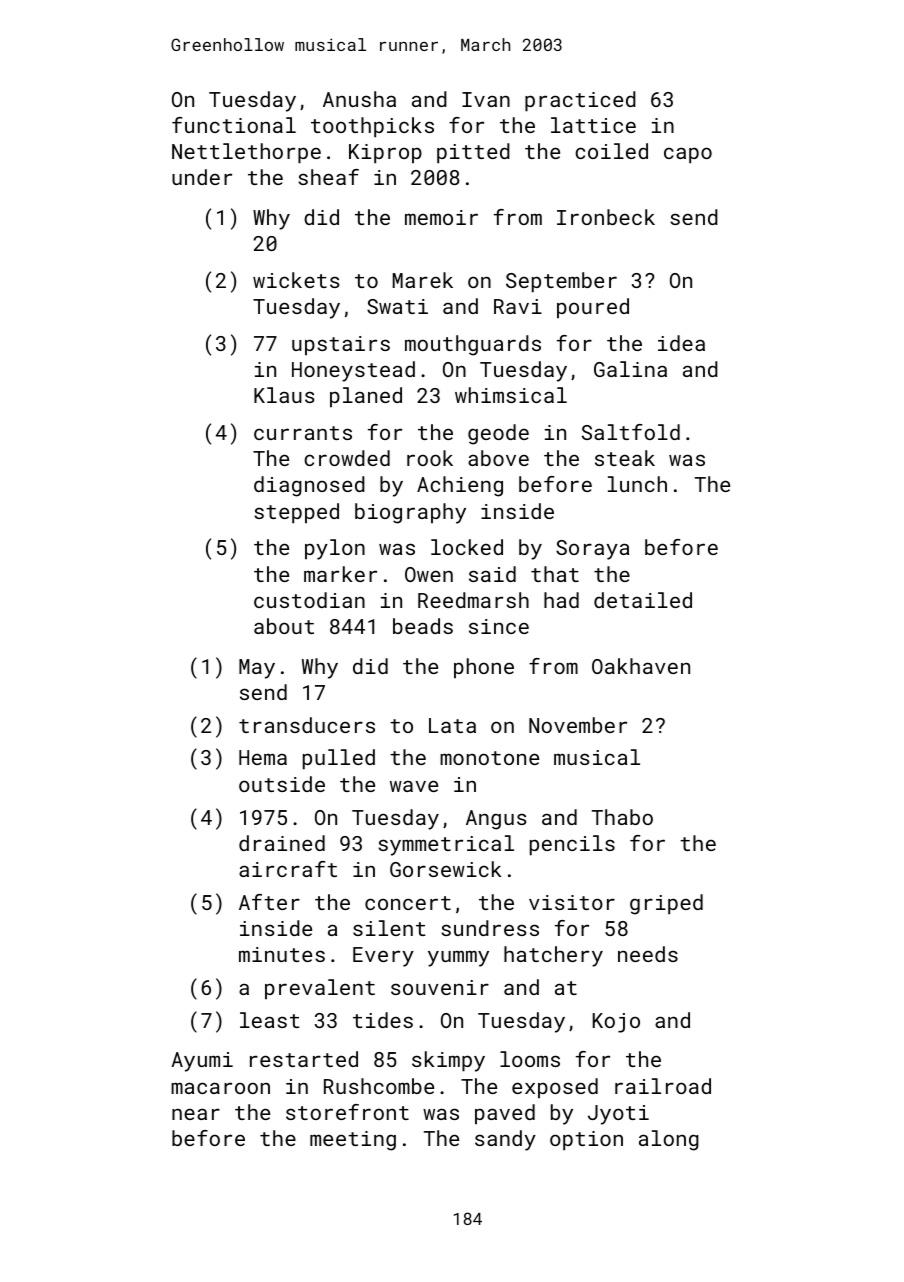 The width and height of the document is (904, 1282). What do you see at coordinates (641, 666) in the document?
I see `Oakhaven` at bounding box center [641, 666].
